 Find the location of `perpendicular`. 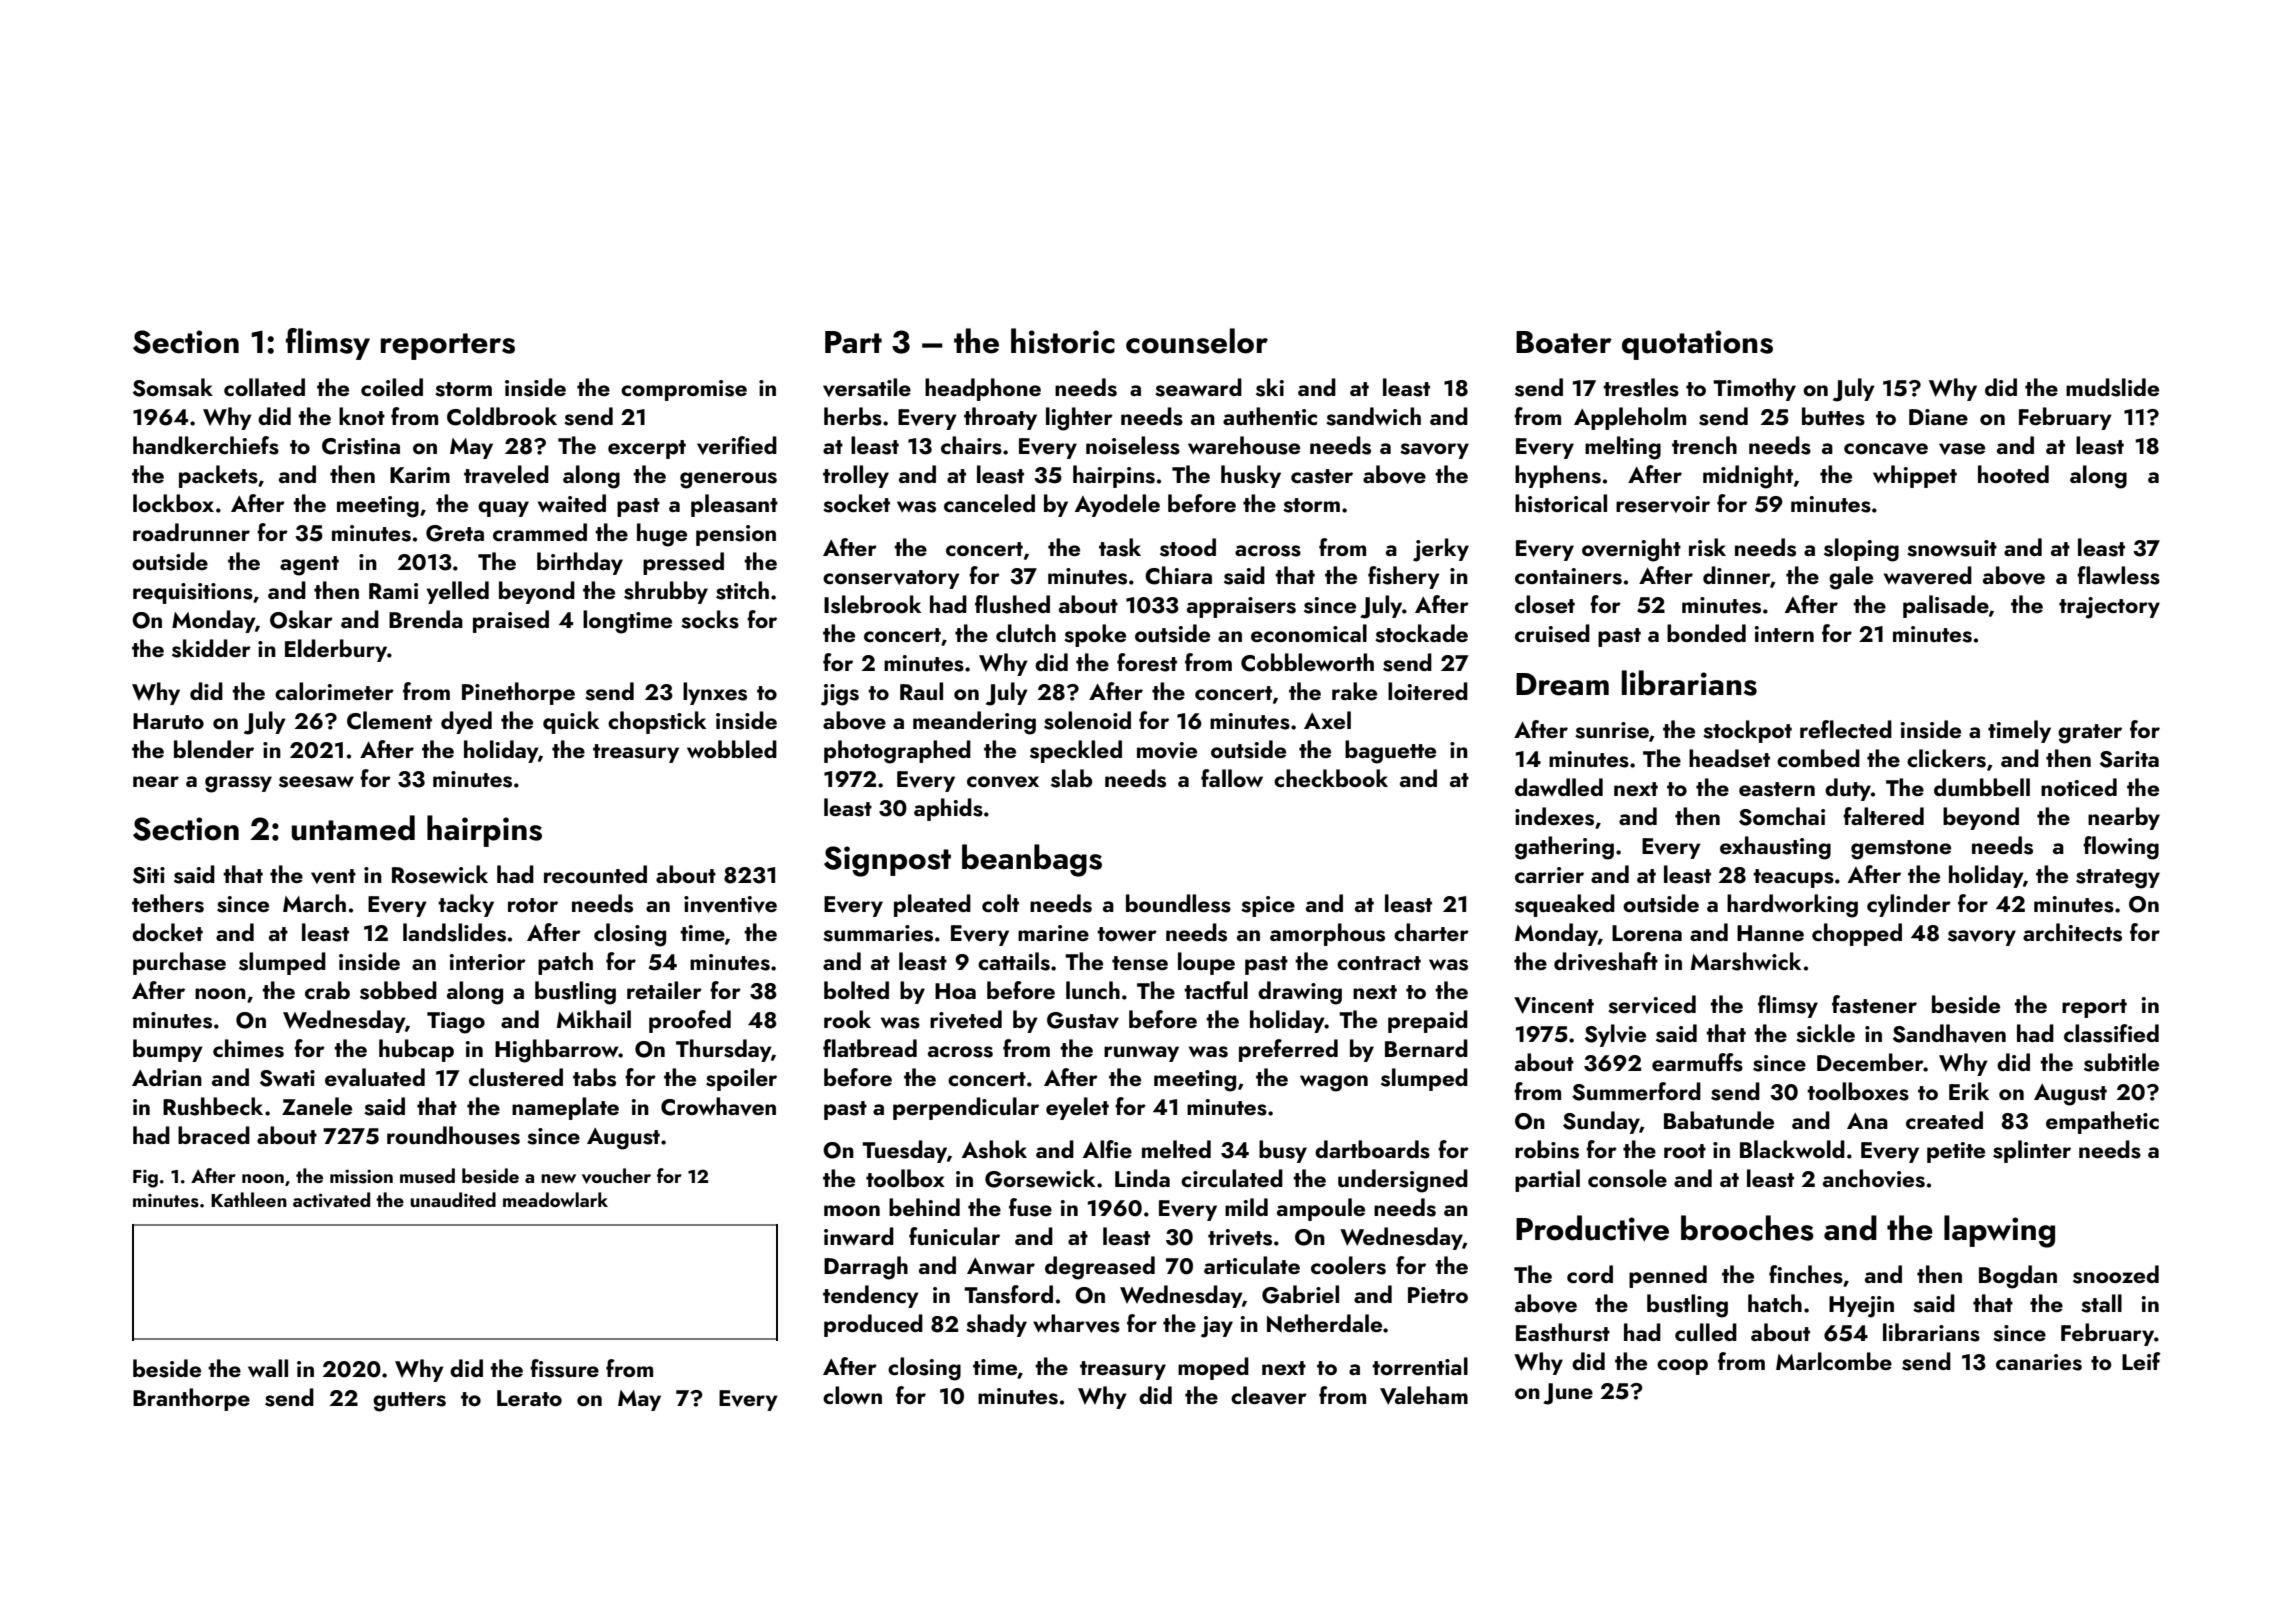

perpendicular is located at coordinates (966, 1108).
